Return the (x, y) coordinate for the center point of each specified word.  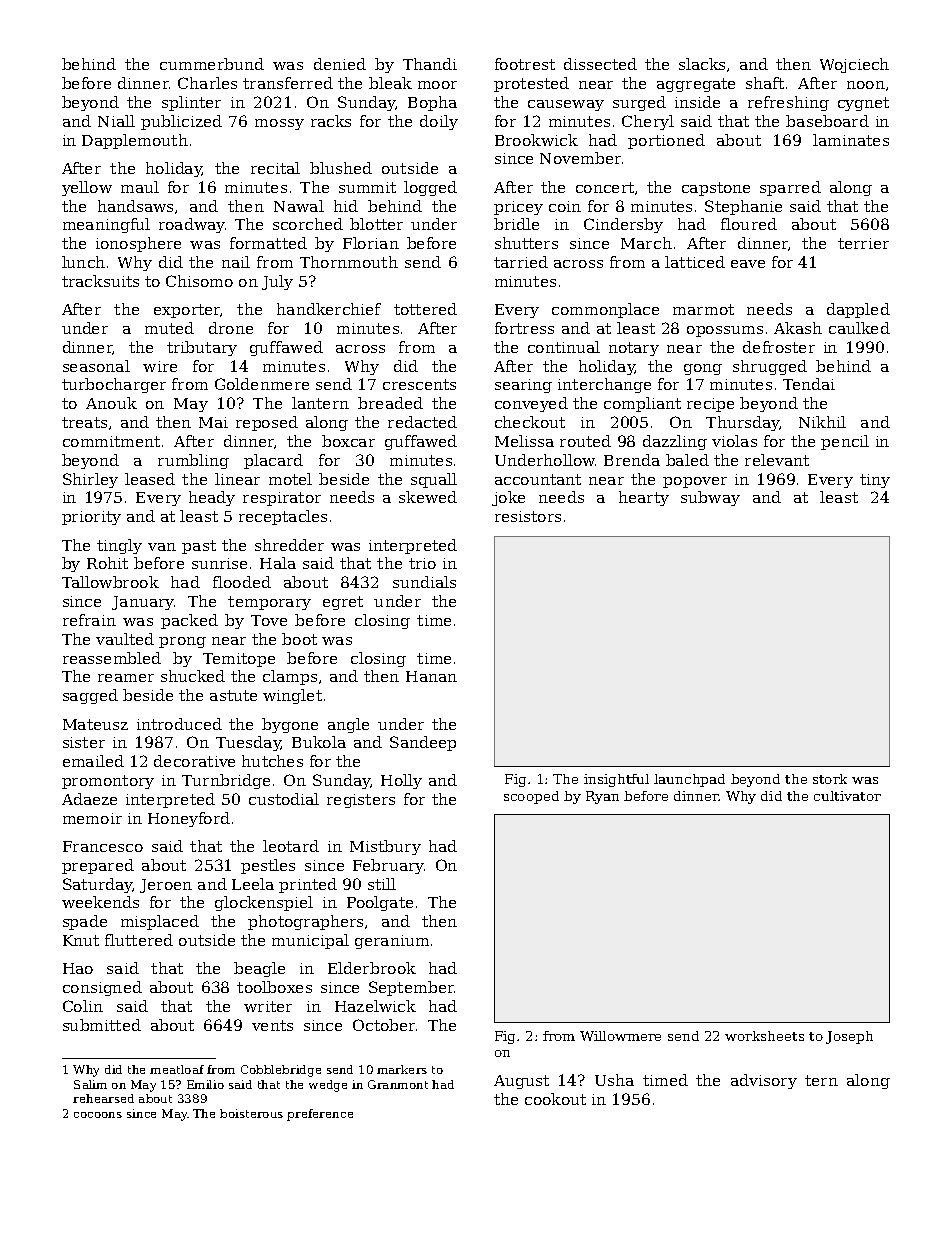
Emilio (205, 1084)
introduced (179, 724)
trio (422, 563)
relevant (777, 460)
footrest (525, 64)
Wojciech (854, 65)
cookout (555, 1099)
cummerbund (212, 64)
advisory (764, 1081)
